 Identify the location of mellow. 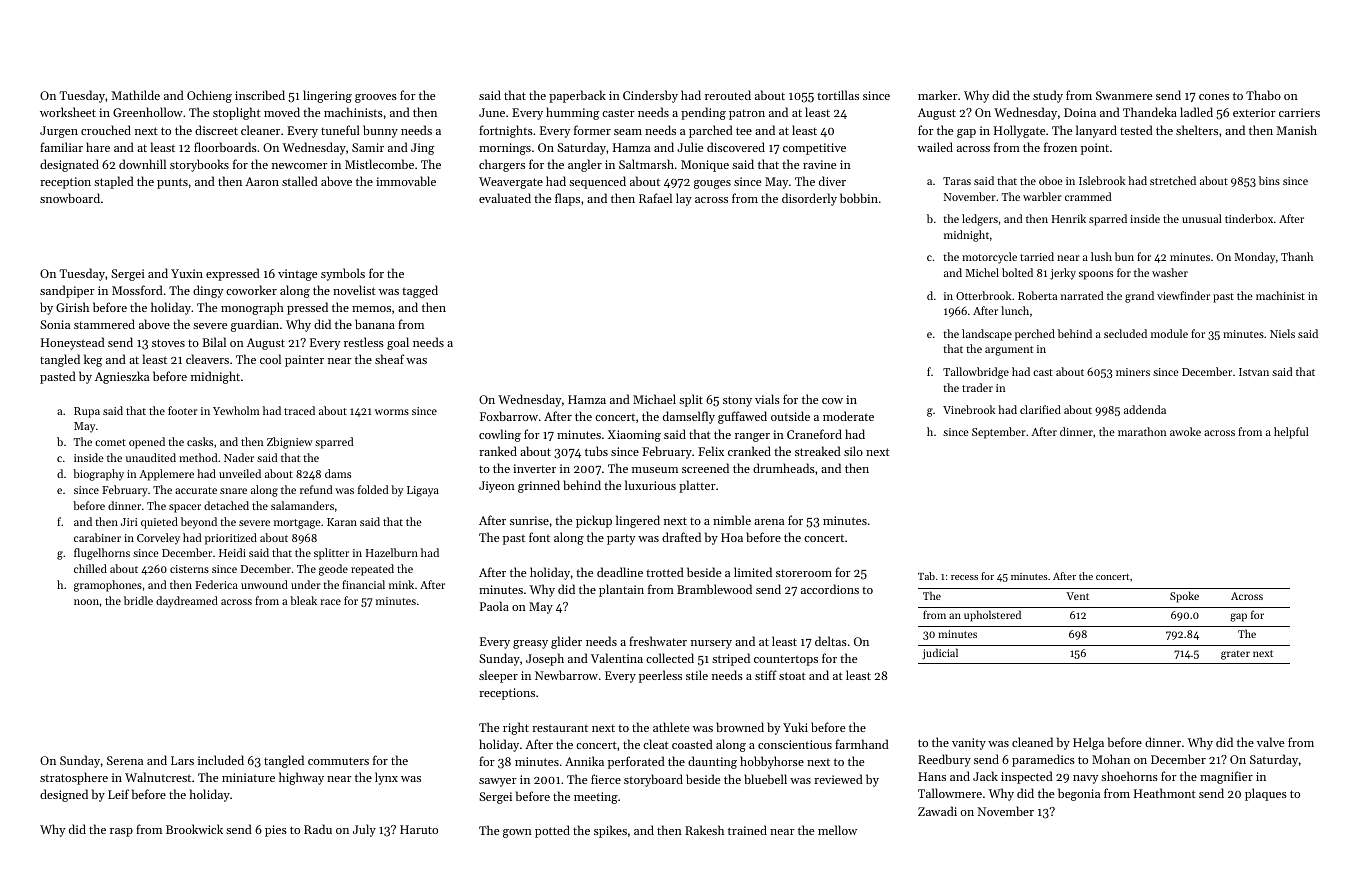
(837, 830).
